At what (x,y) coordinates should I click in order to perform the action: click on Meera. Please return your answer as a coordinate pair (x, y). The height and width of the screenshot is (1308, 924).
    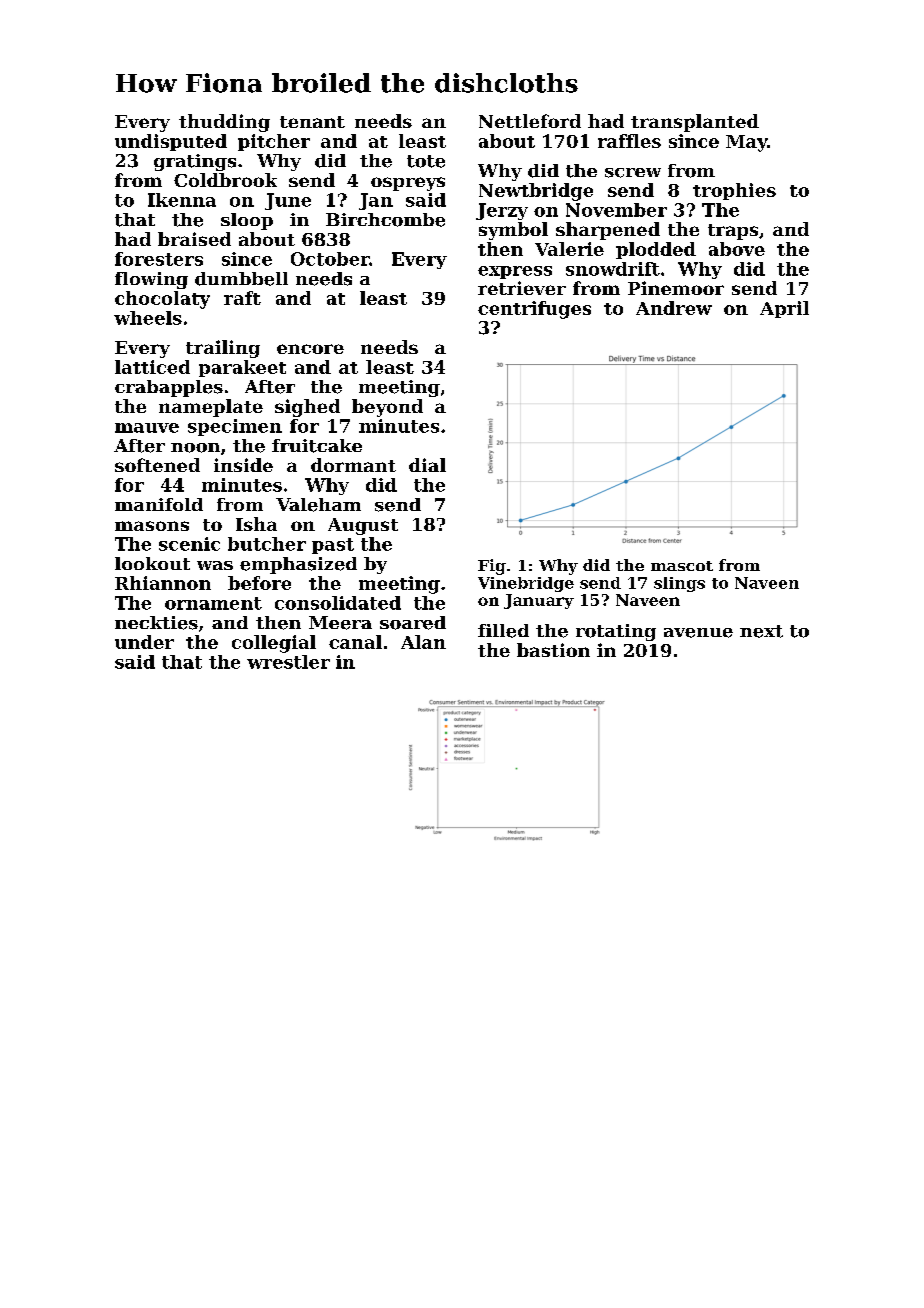
    Looking at the image, I should click on (340, 623).
